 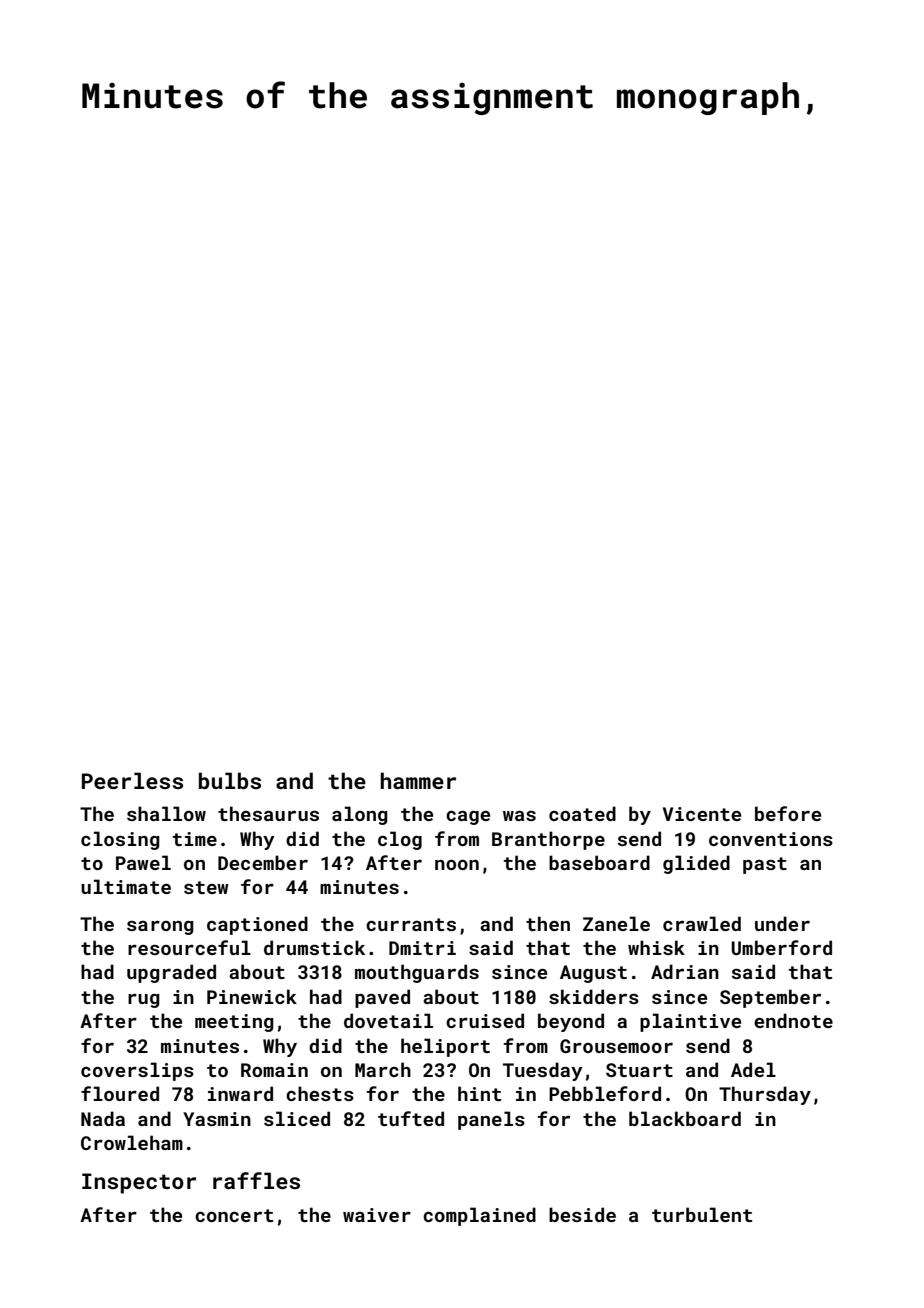 I want to click on sliced, so click(x=297, y=1118).
